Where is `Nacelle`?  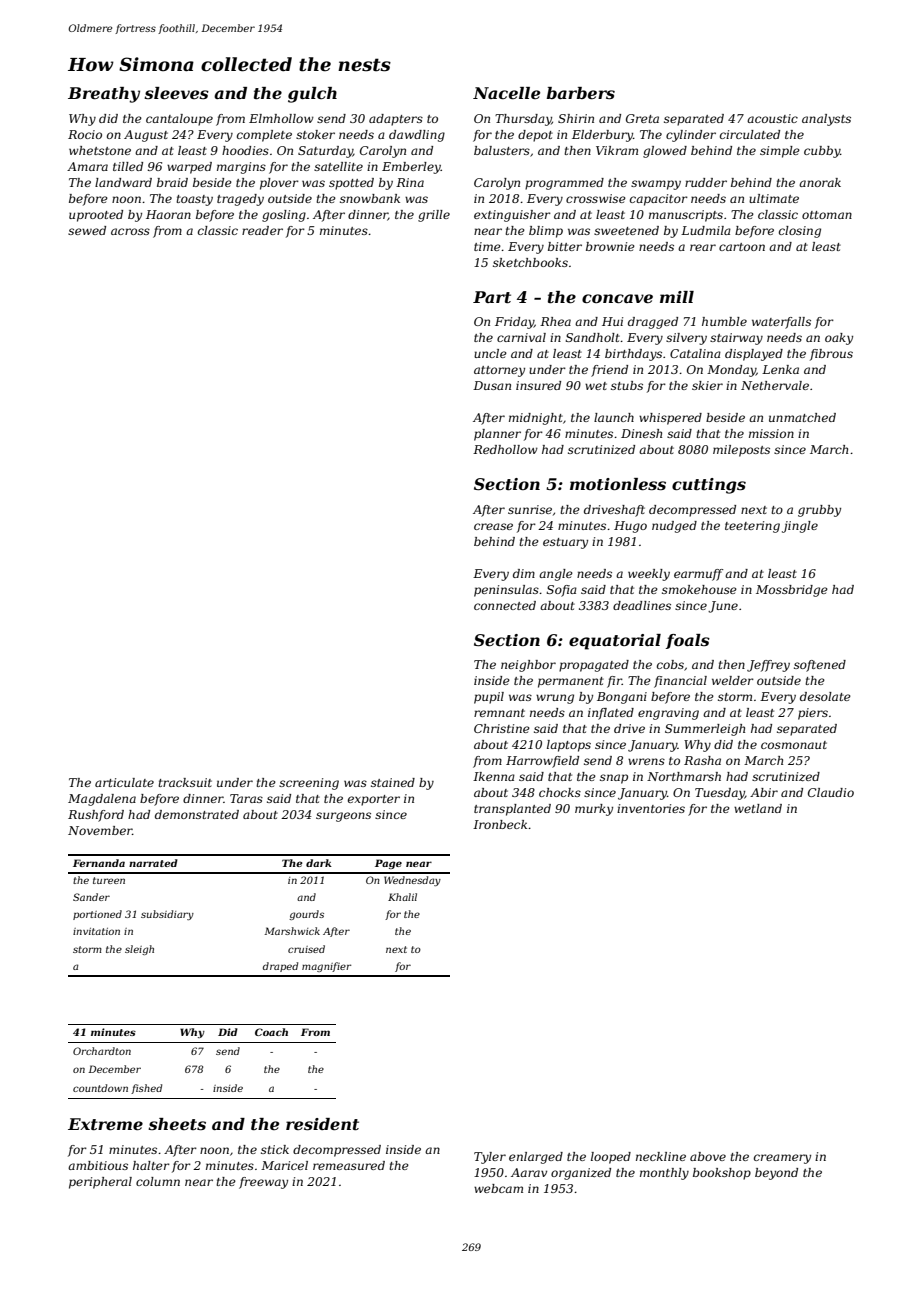 Nacelle is located at coordinates (506, 93).
